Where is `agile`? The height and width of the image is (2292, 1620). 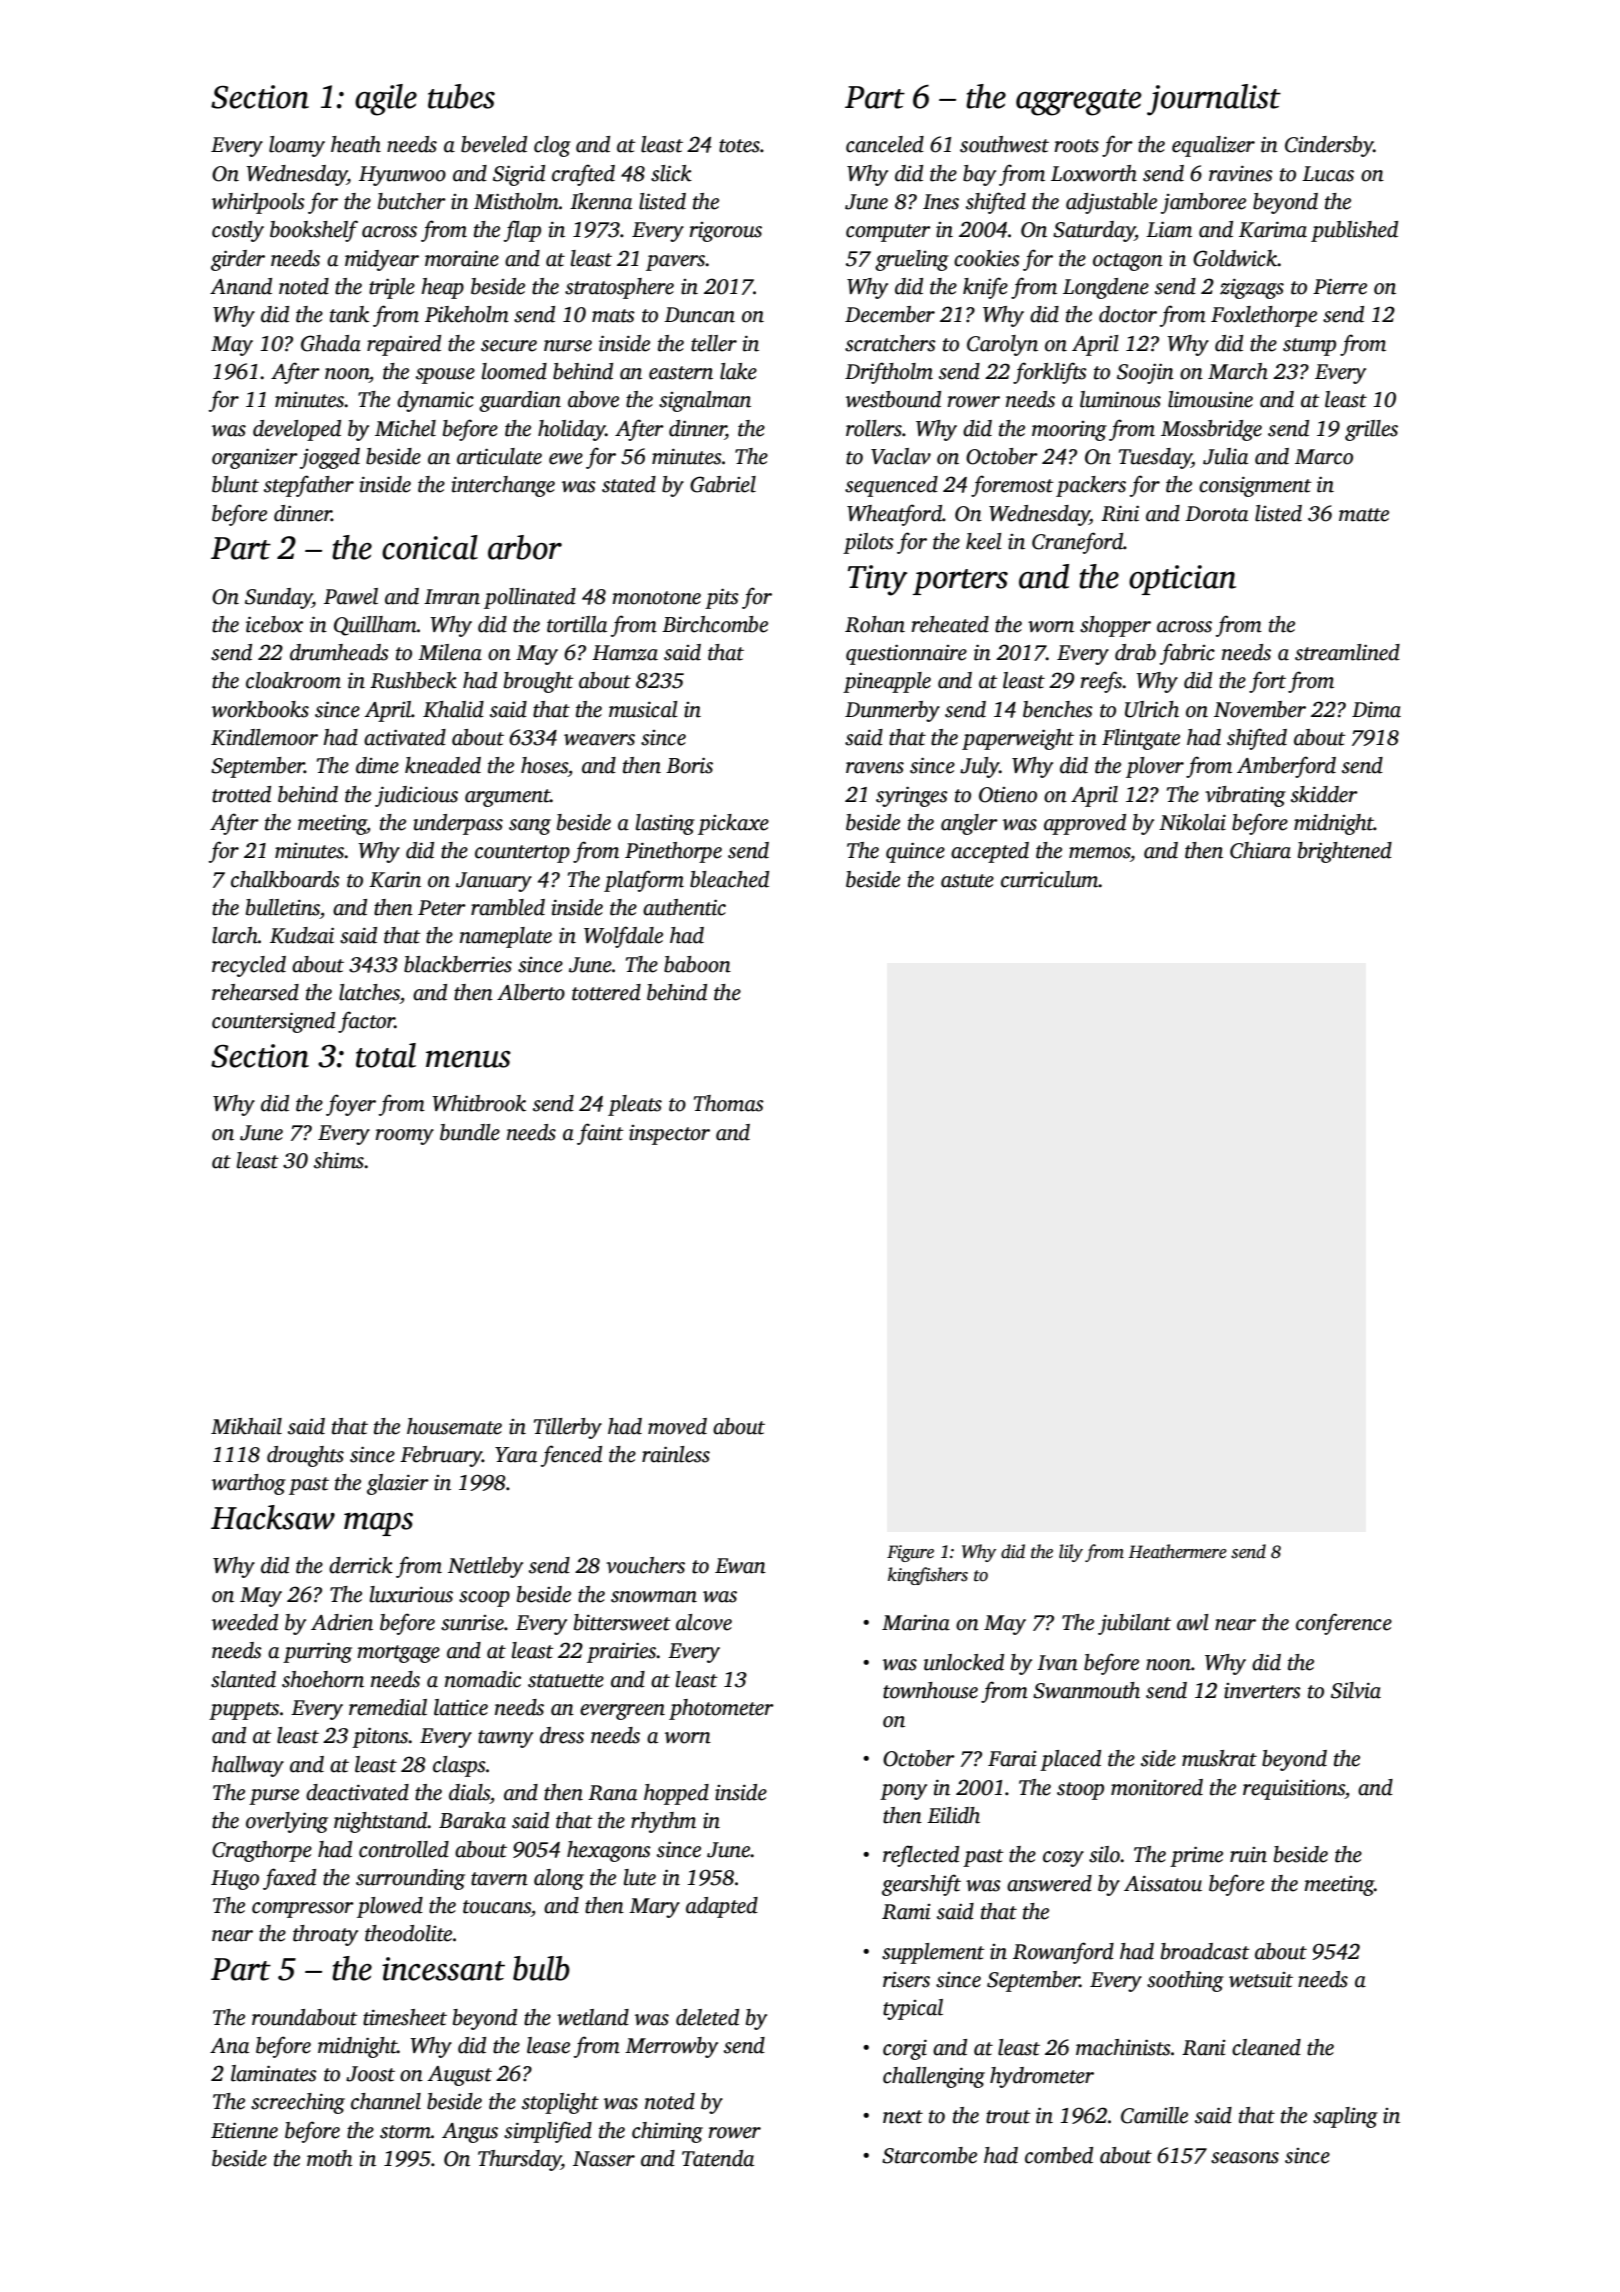 agile is located at coordinates (386, 100).
